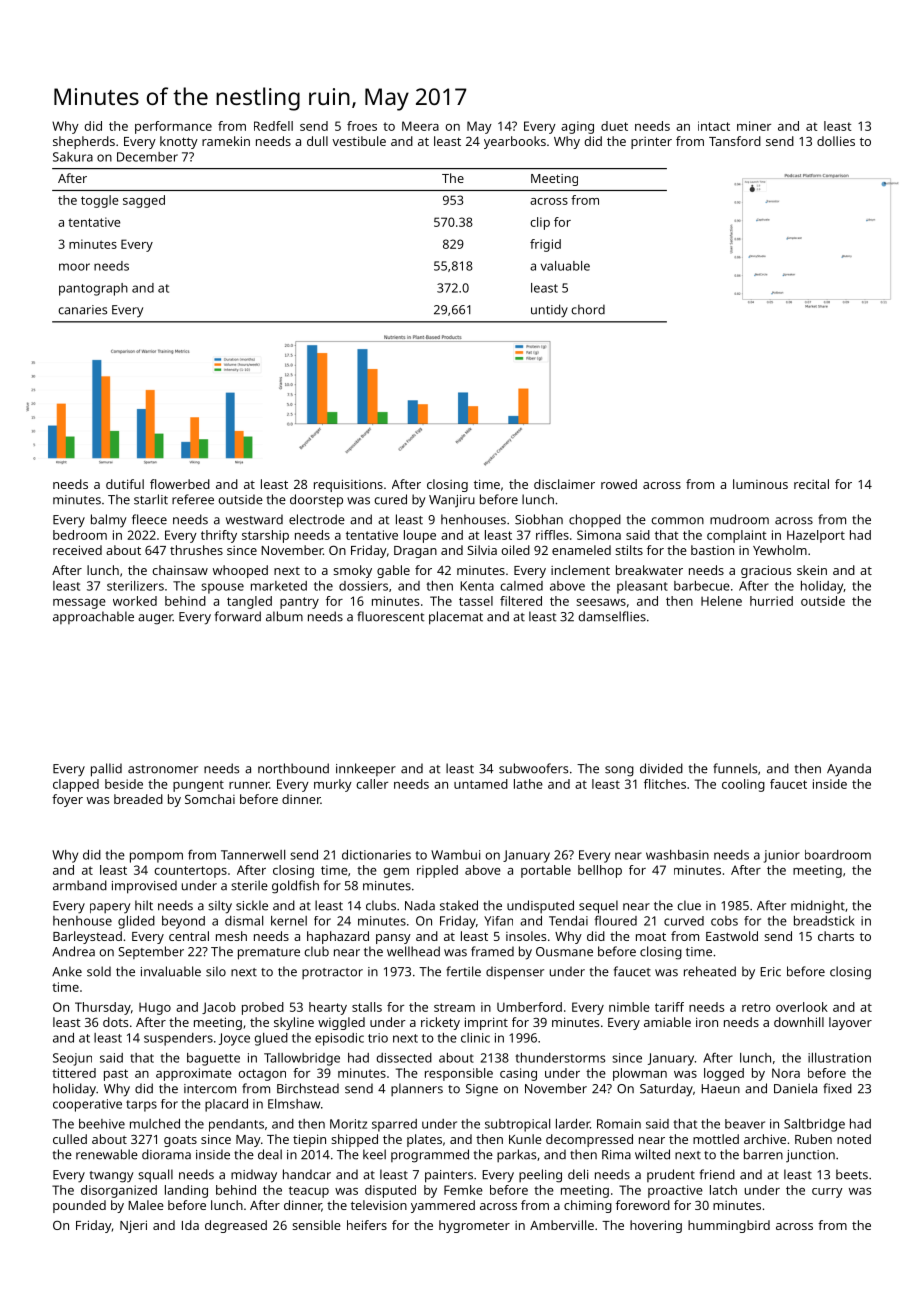  I want to click on canaries, so click(82, 310).
